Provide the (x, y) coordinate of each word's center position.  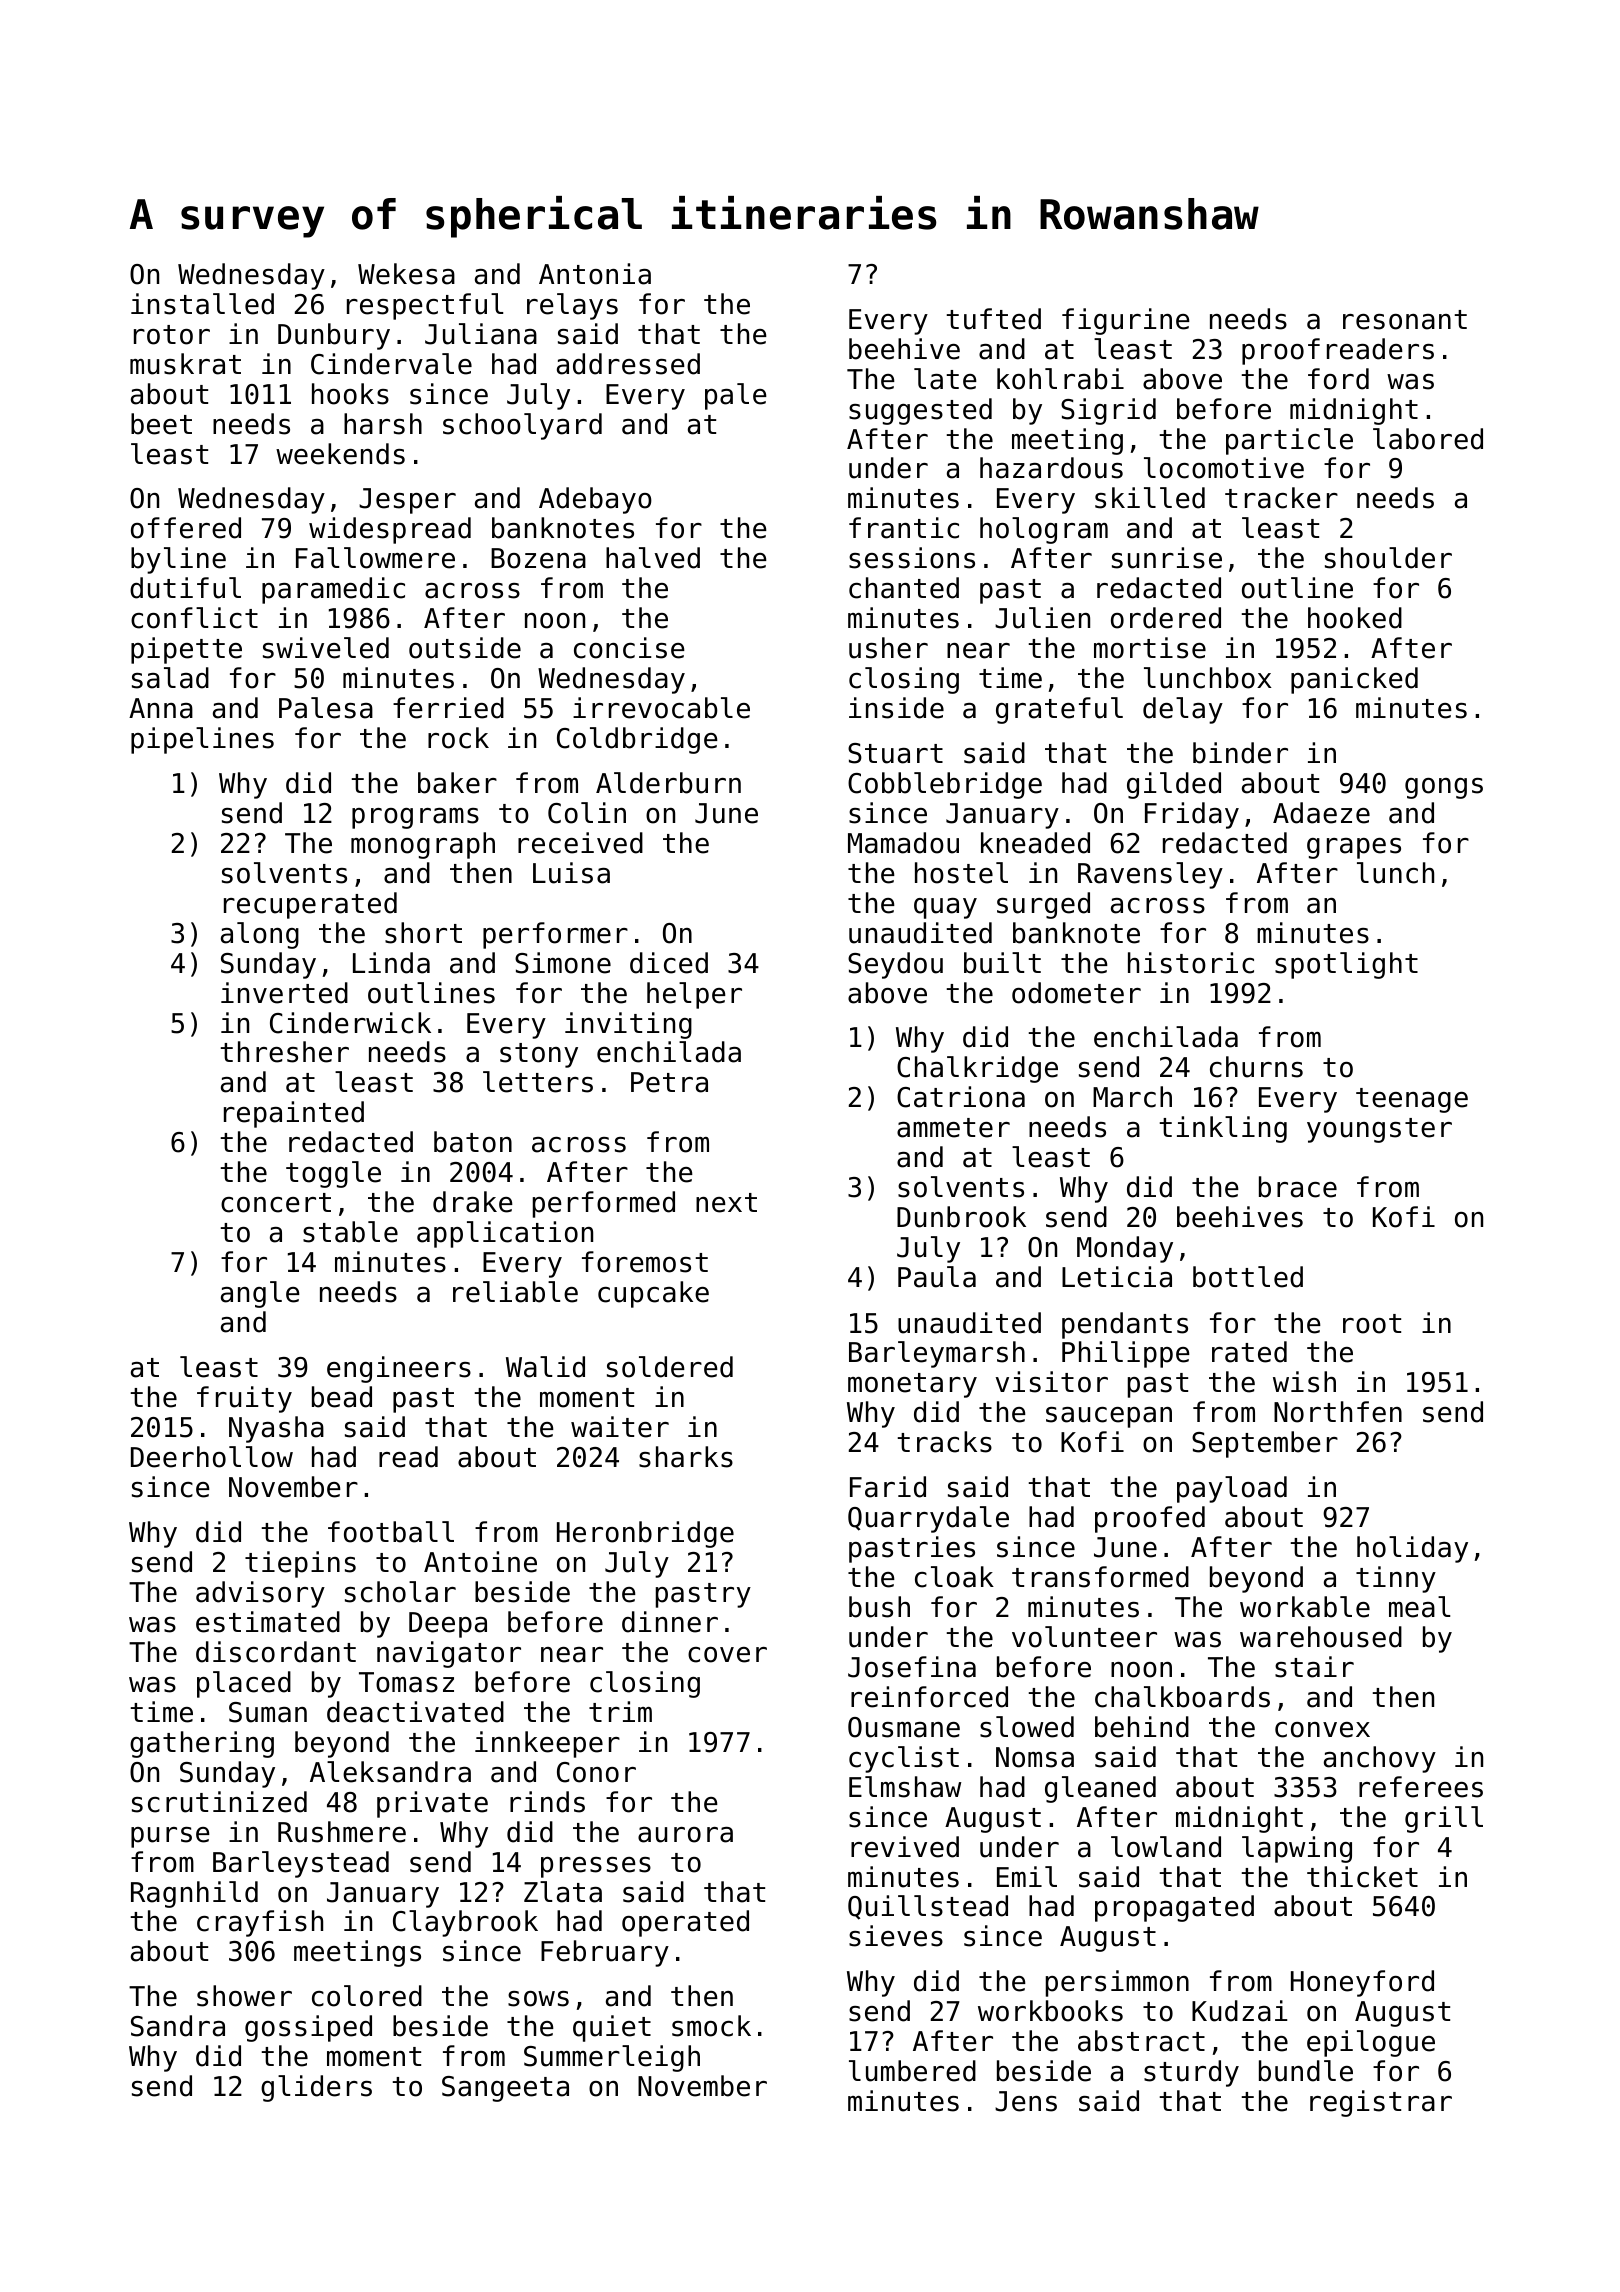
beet (161, 424)
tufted (993, 319)
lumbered (912, 2071)
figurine (1126, 321)
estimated (268, 1622)
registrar (1381, 2103)
